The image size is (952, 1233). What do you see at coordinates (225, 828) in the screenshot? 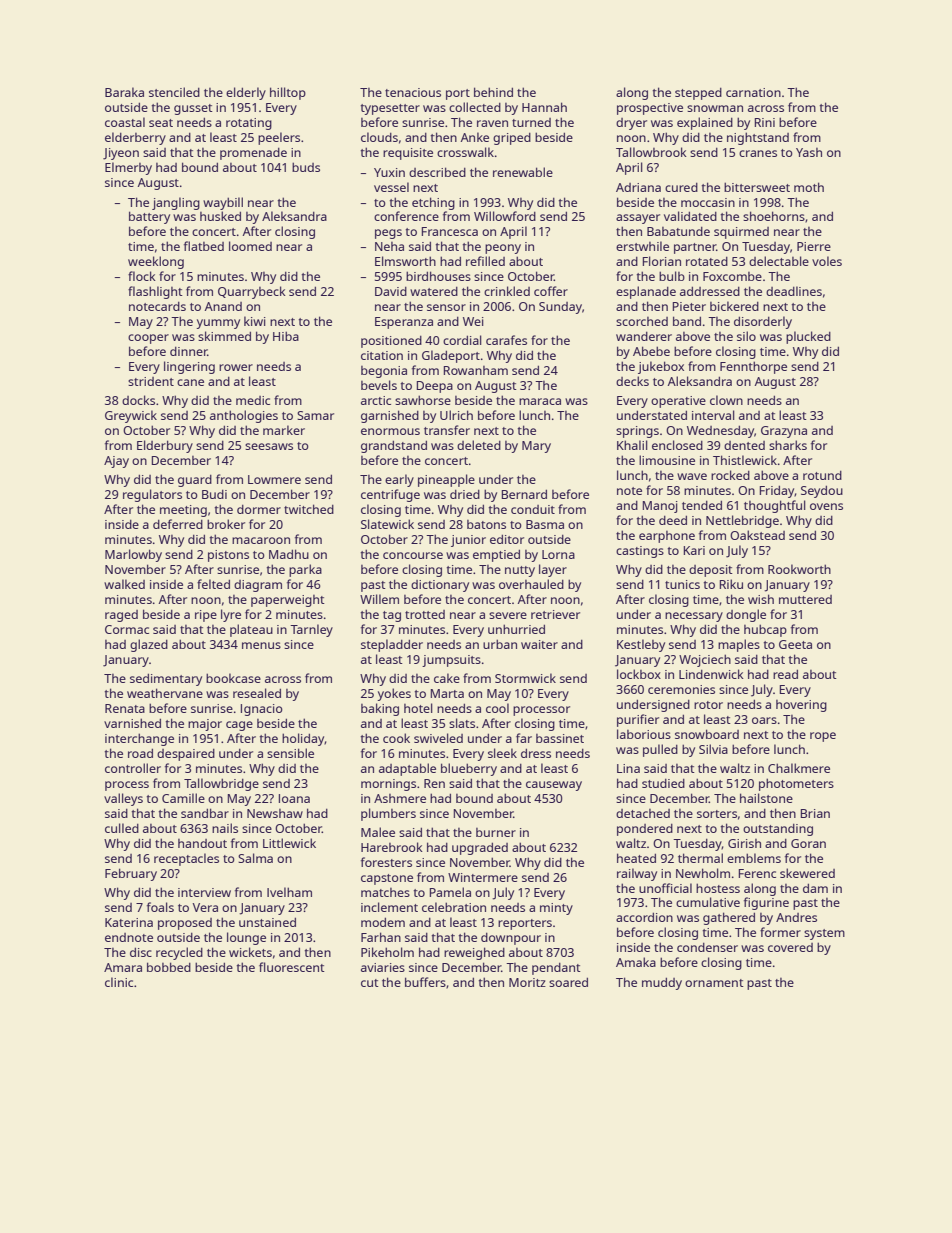
I see `nails` at bounding box center [225, 828].
